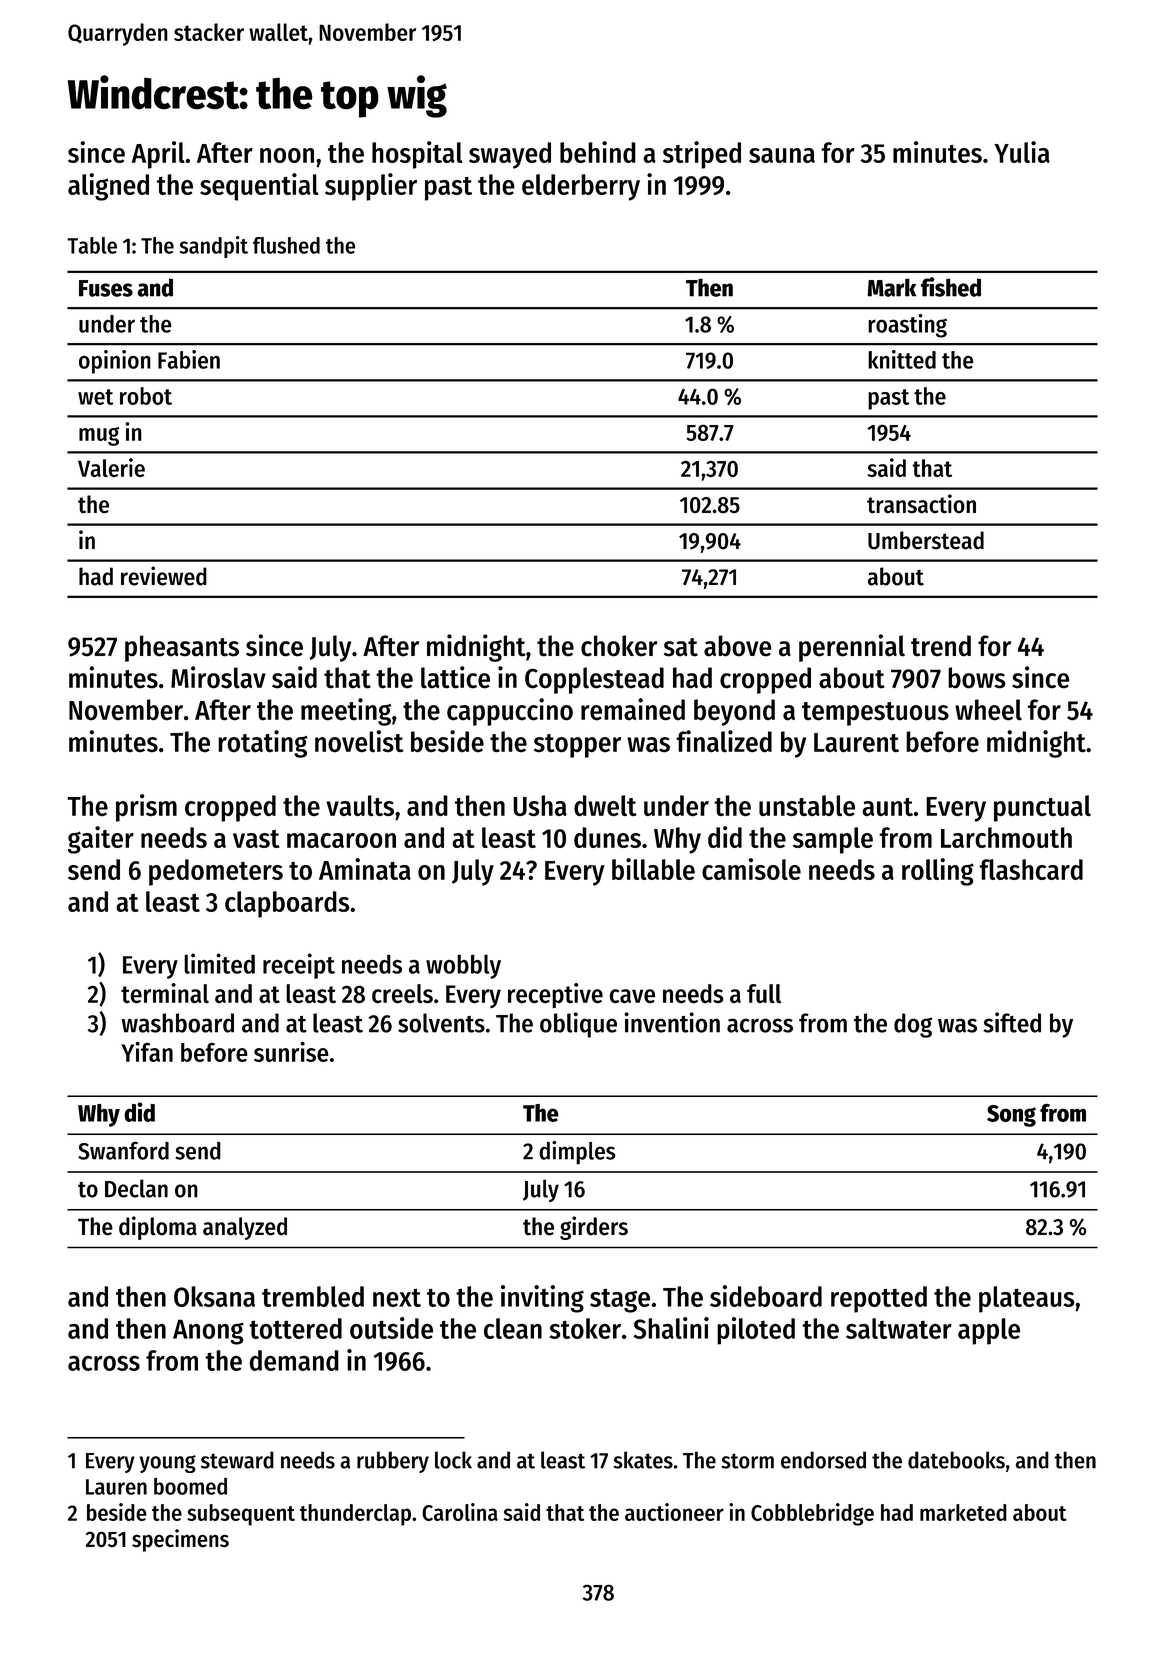 The width and height of the image is (1165, 1654). I want to click on sauna, so click(782, 155).
